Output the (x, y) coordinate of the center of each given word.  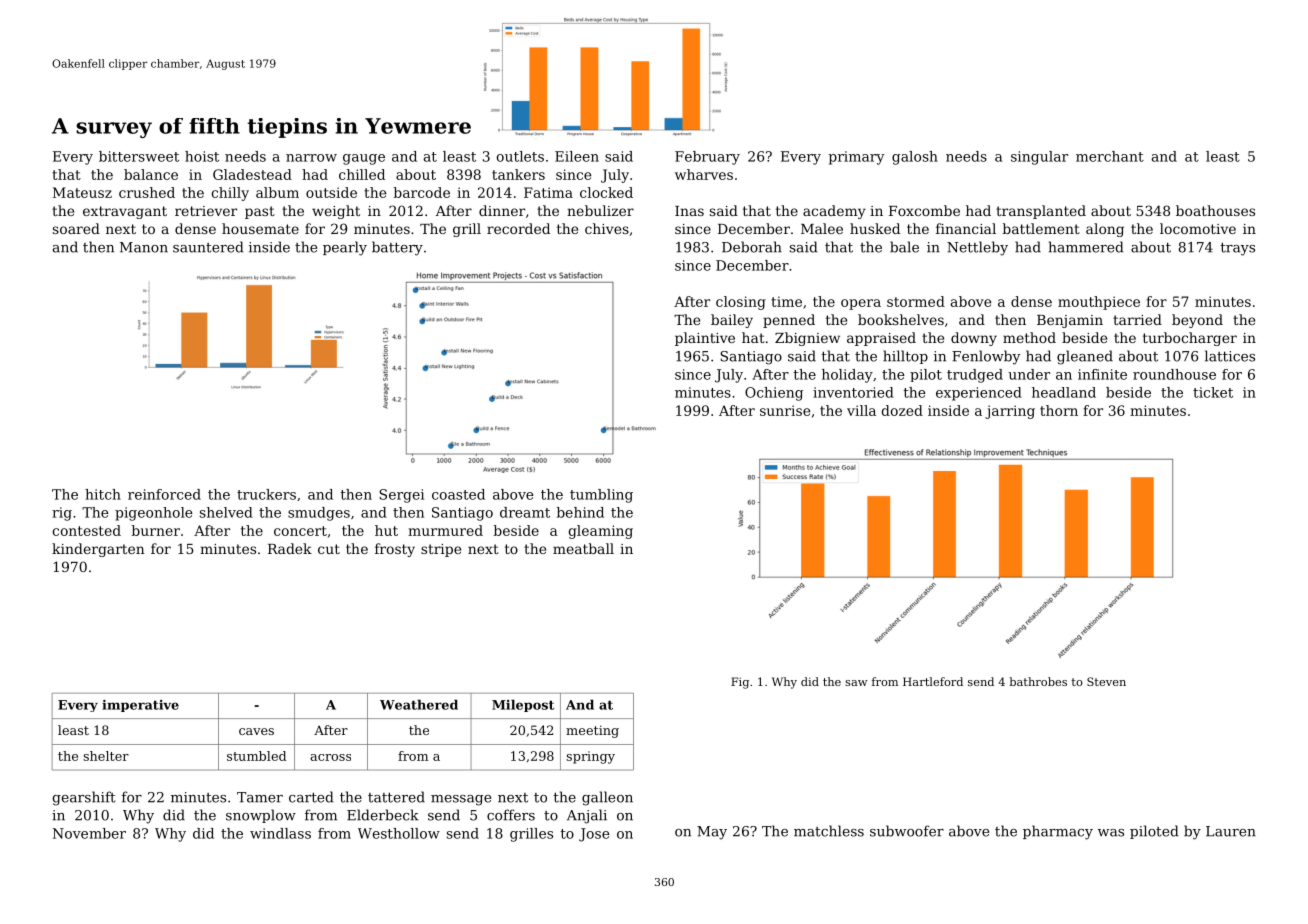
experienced (979, 394)
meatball (583, 548)
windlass (280, 833)
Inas (689, 211)
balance (151, 174)
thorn (1059, 410)
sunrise (785, 410)
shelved (226, 512)
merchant (1110, 156)
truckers (266, 494)
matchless (829, 831)
